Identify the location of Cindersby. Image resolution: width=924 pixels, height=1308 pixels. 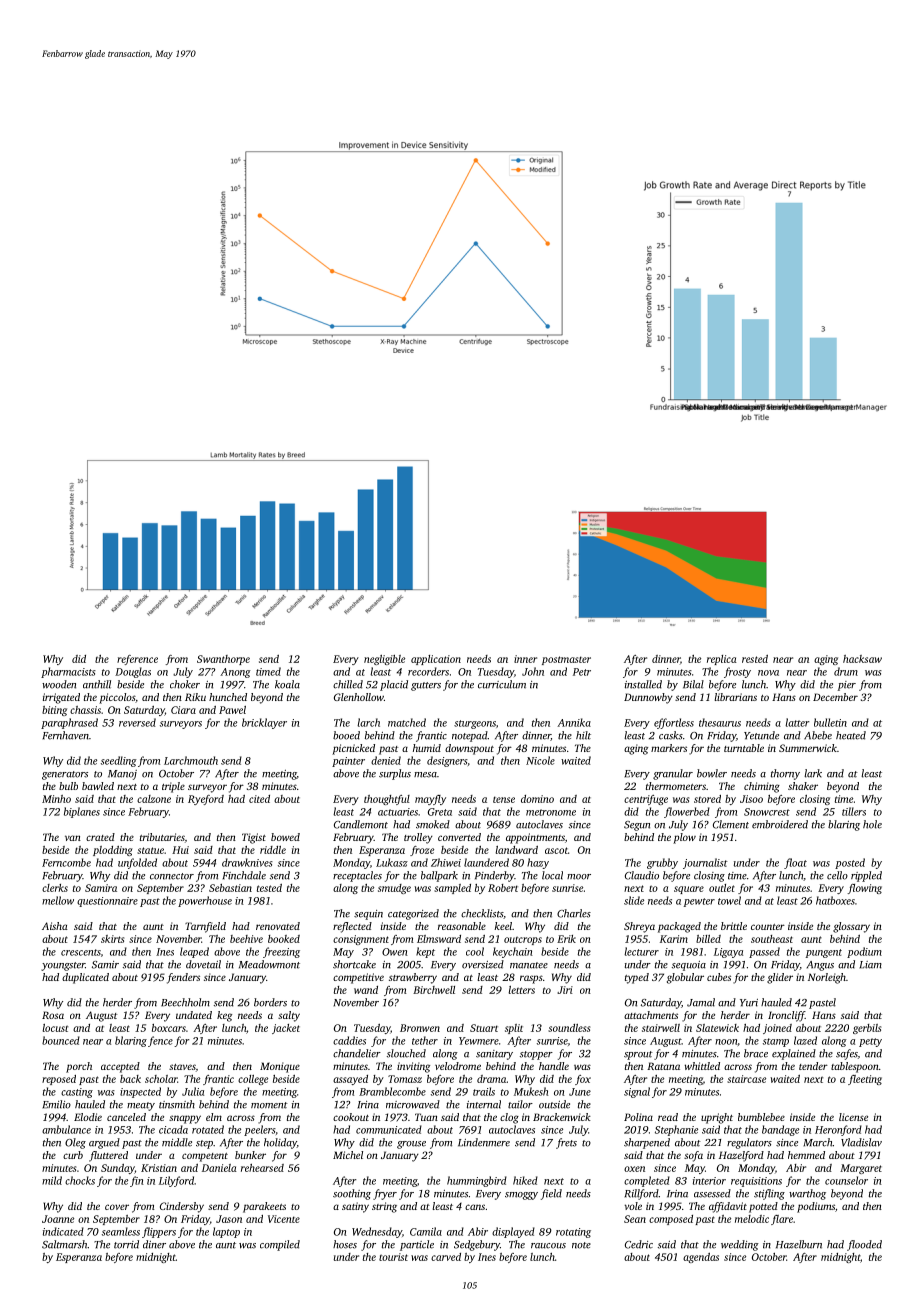
(182, 1207).
